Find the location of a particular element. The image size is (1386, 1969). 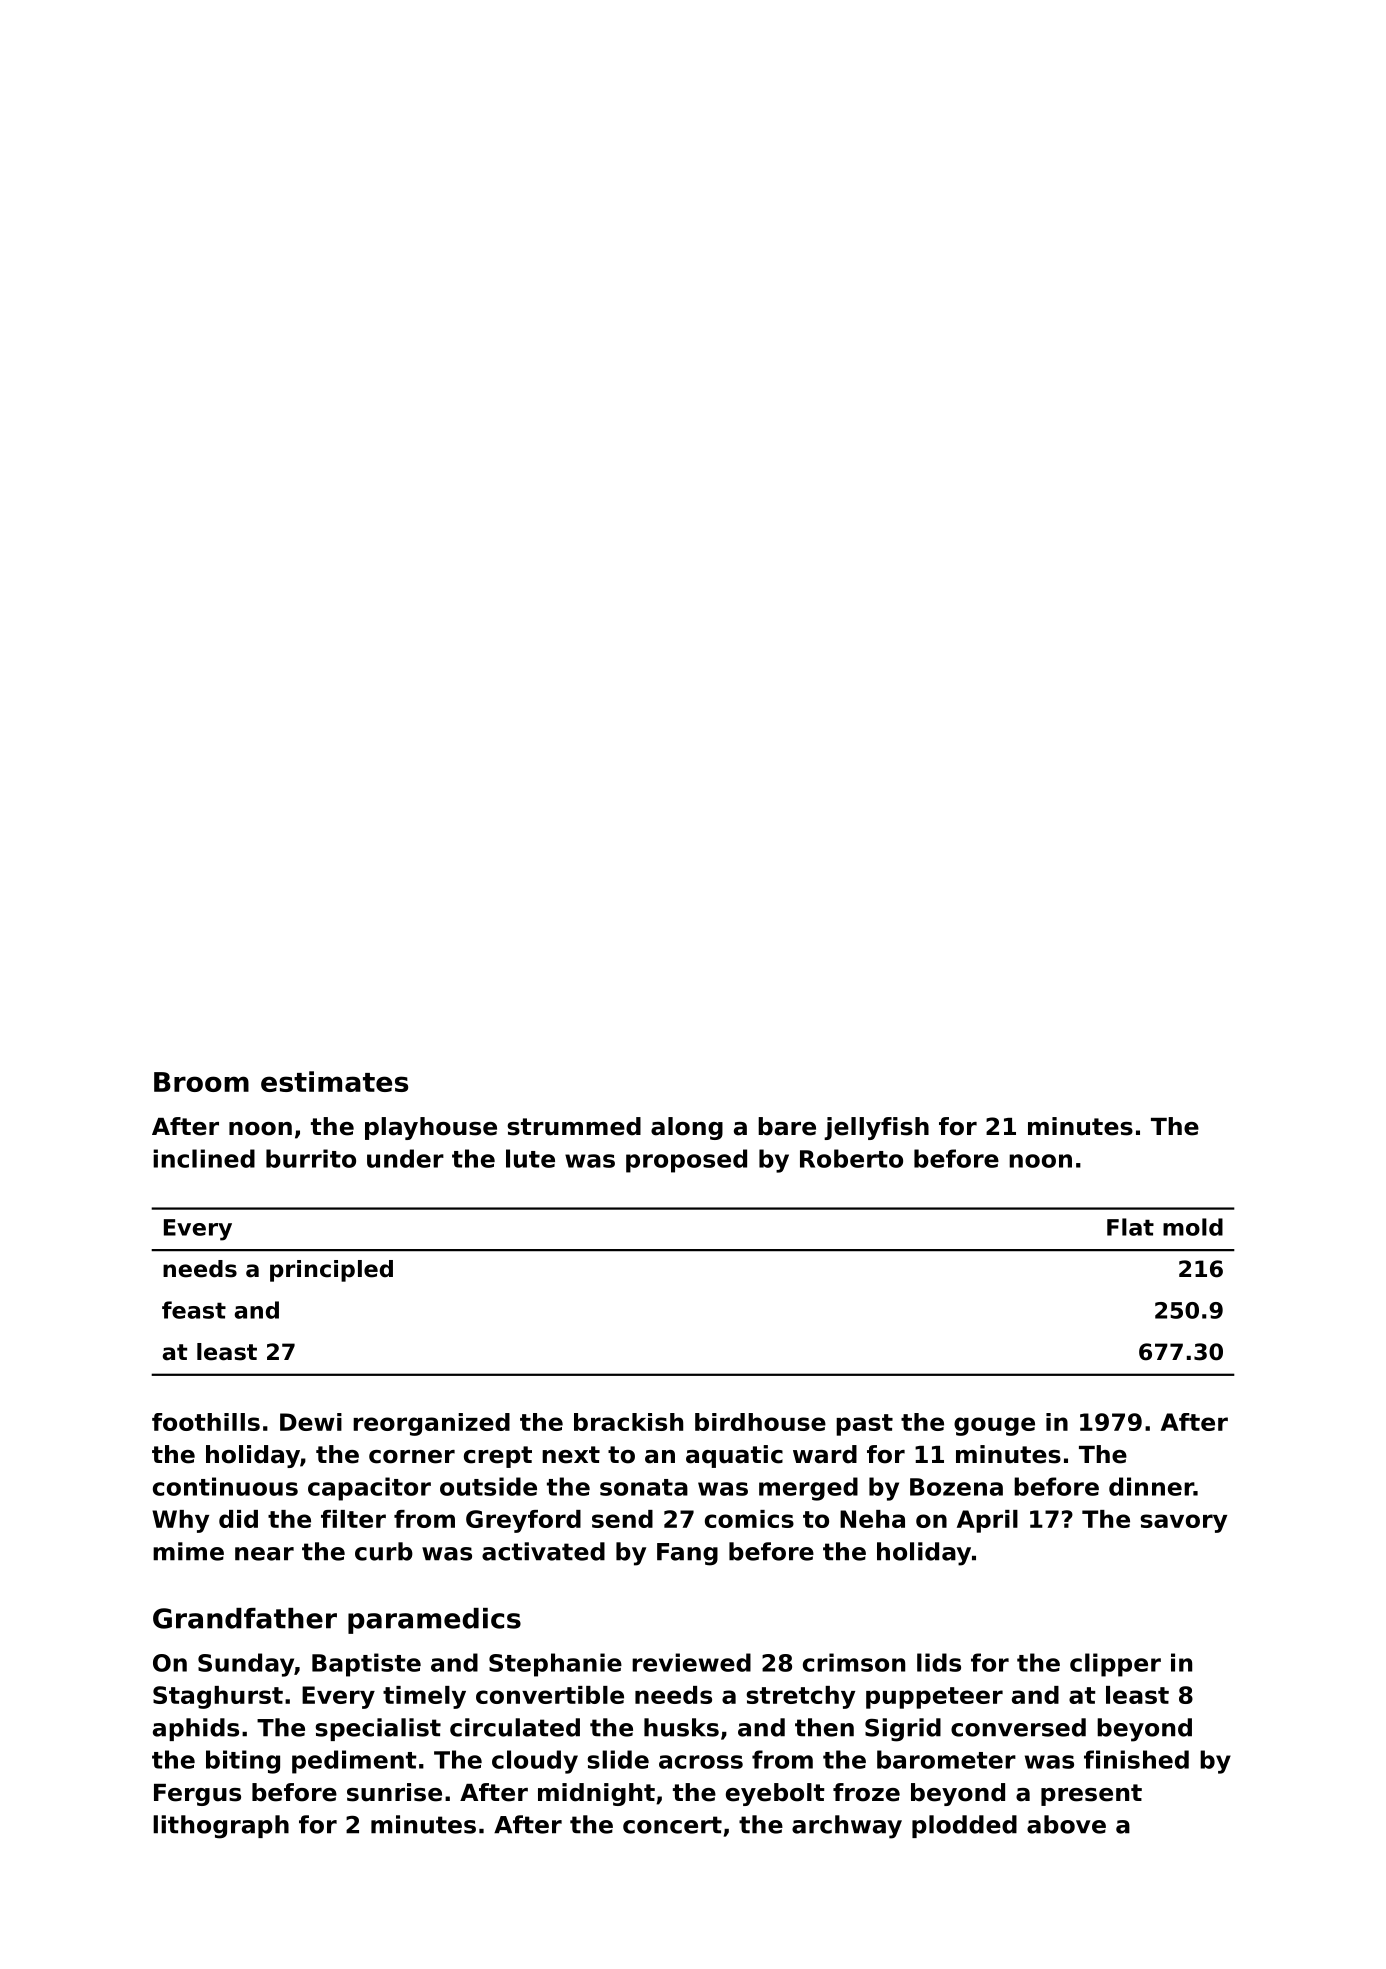

above is located at coordinates (1066, 1824).
